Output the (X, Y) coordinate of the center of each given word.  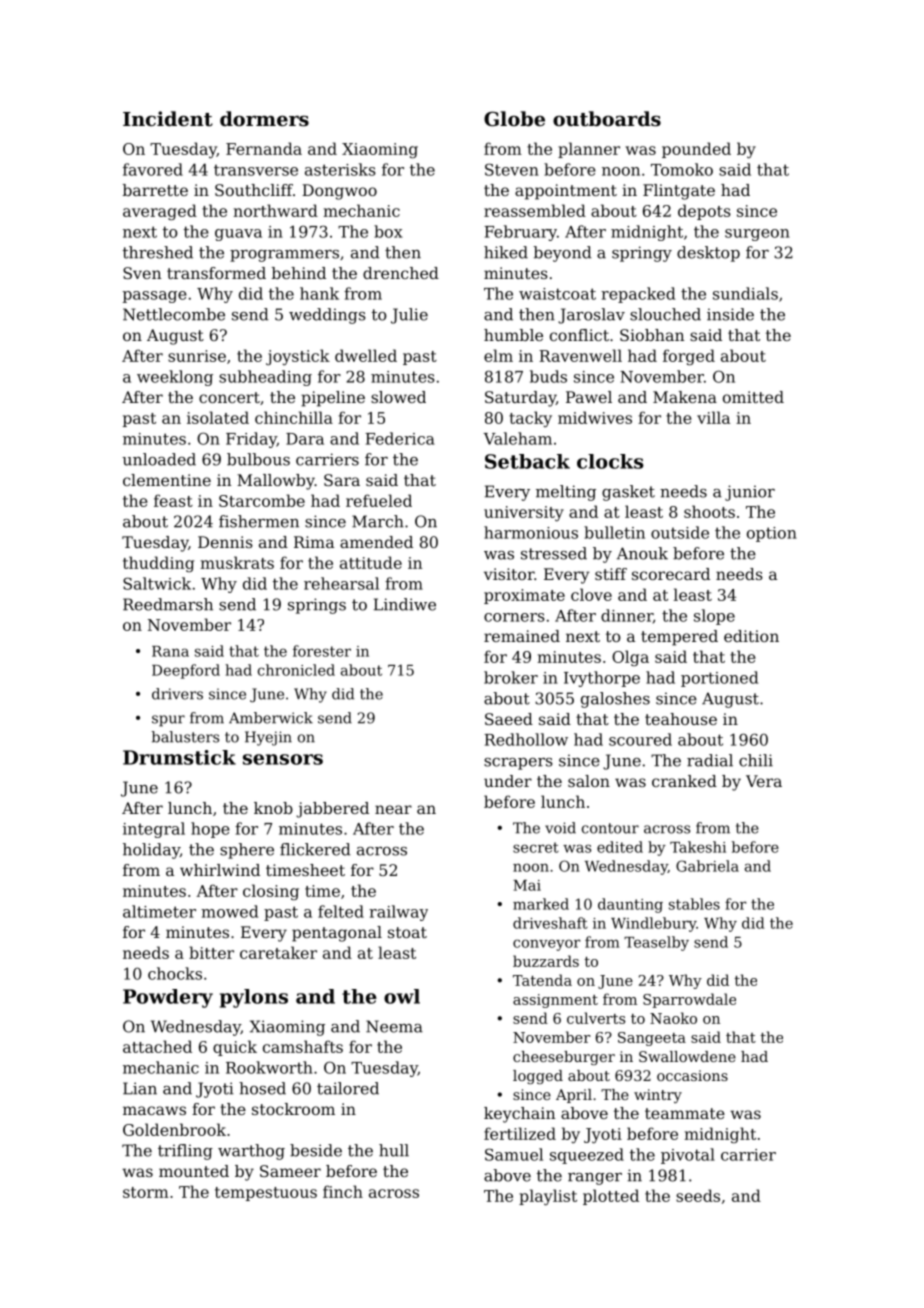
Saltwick (157, 583)
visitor (509, 574)
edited (620, 847)
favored (153, 169)
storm (146, 1192)
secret (536, 847)
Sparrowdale (689, 1000)
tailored (348, 1088)
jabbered (332, 810)
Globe (514, 119)
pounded (696, 150)
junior (750, 493)
